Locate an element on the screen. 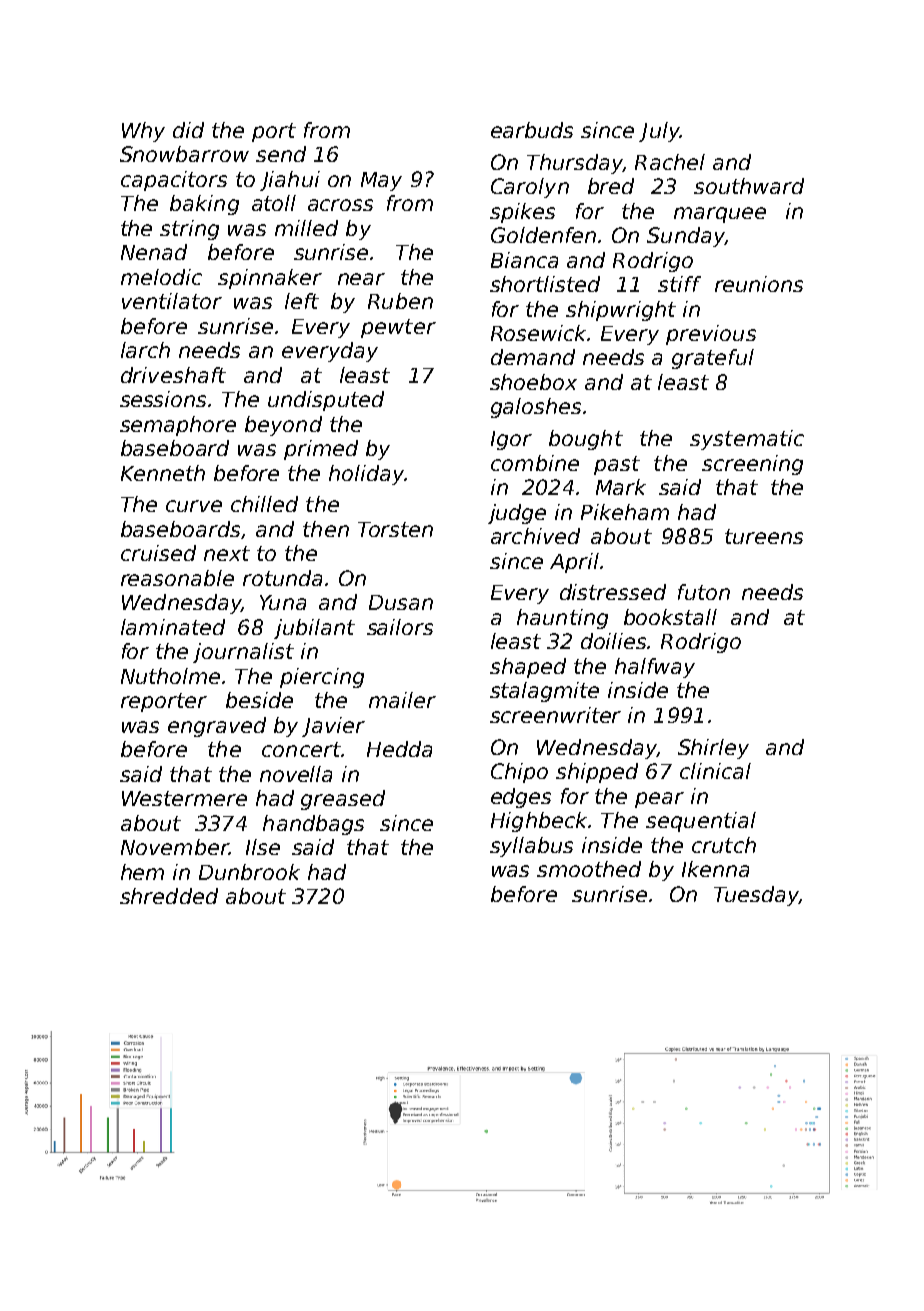  futon is located at coordinates (704, 592).
